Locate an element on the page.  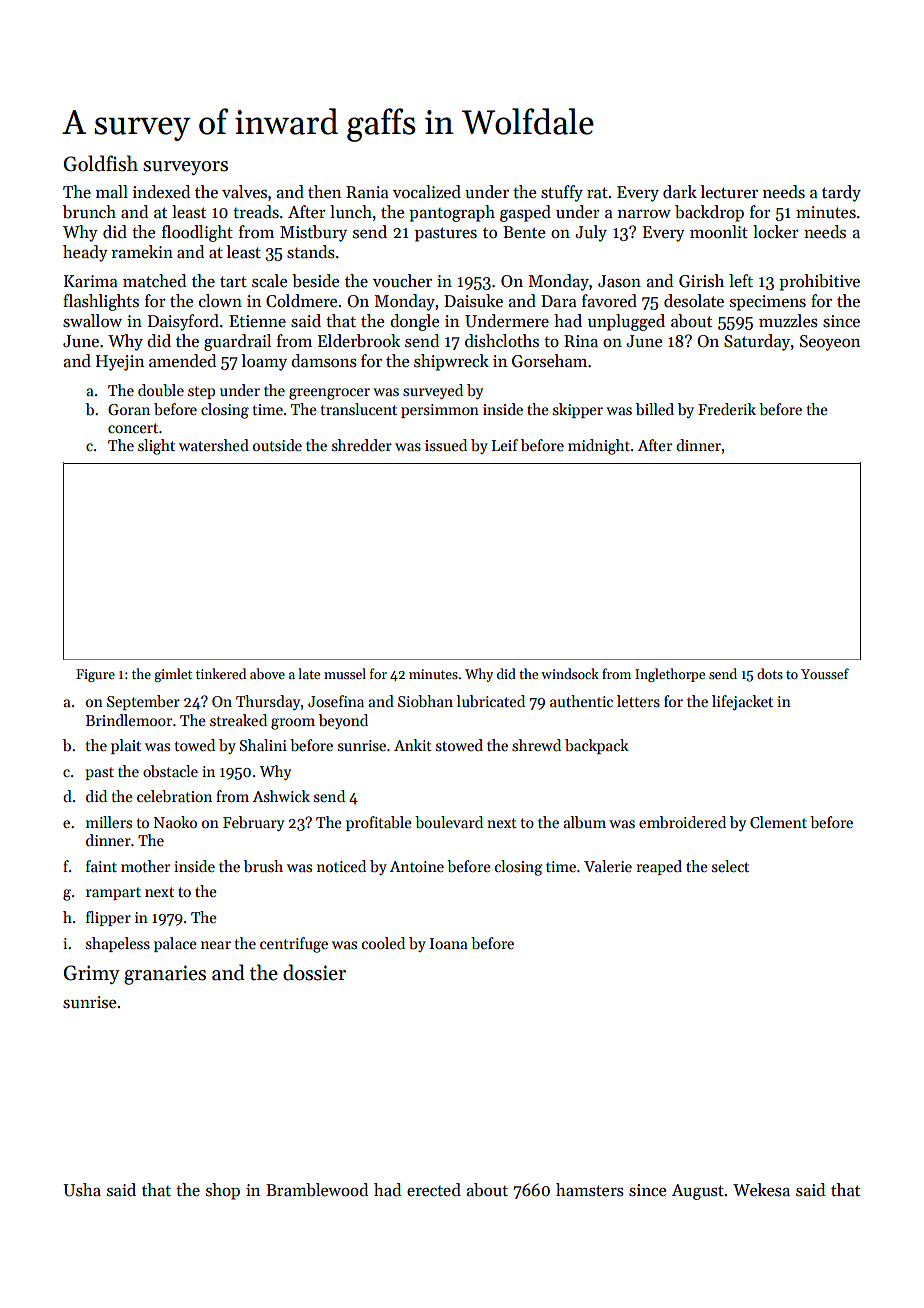
Usha is located at coordinates (82, 1190).
